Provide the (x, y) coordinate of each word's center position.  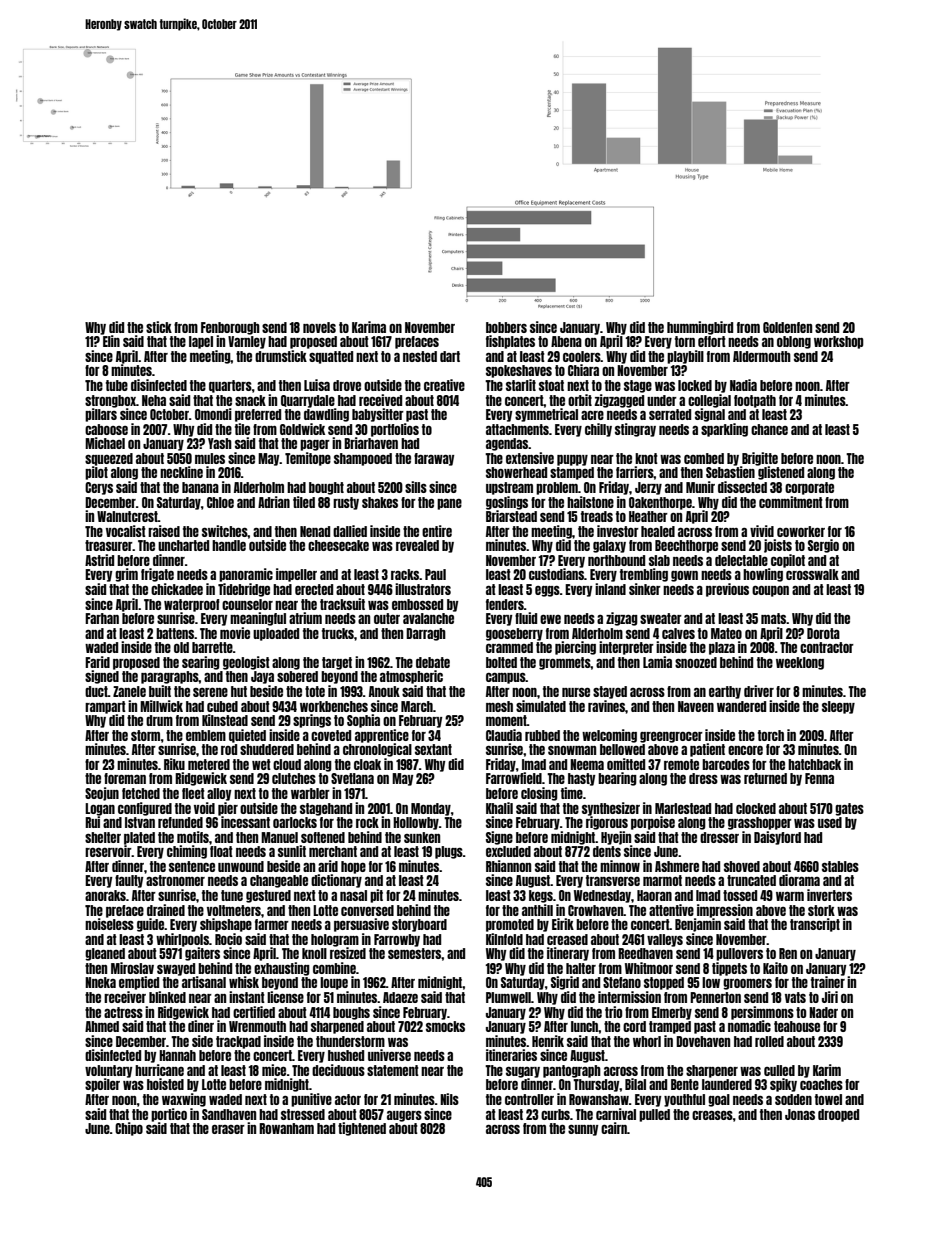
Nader (823, 1012)
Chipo (129, 1129)
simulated (541, 706)
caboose (106, 429)
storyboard (419, 925)
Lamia (657, 662)
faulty (129, 881)
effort (712, 341)
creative (444, 385)
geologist (246, 663)
